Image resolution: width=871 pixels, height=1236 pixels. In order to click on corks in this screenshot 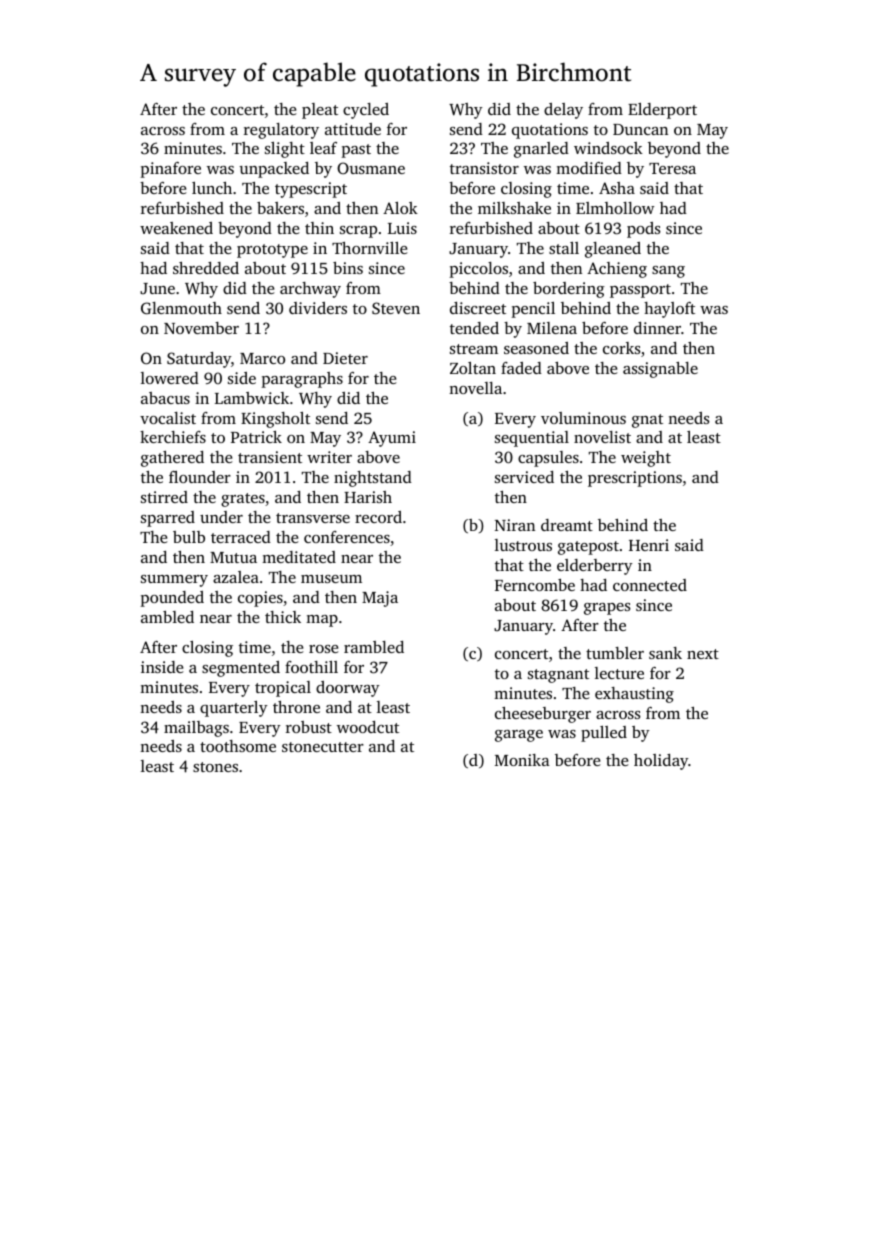, I will do `click(621, 348)`.
